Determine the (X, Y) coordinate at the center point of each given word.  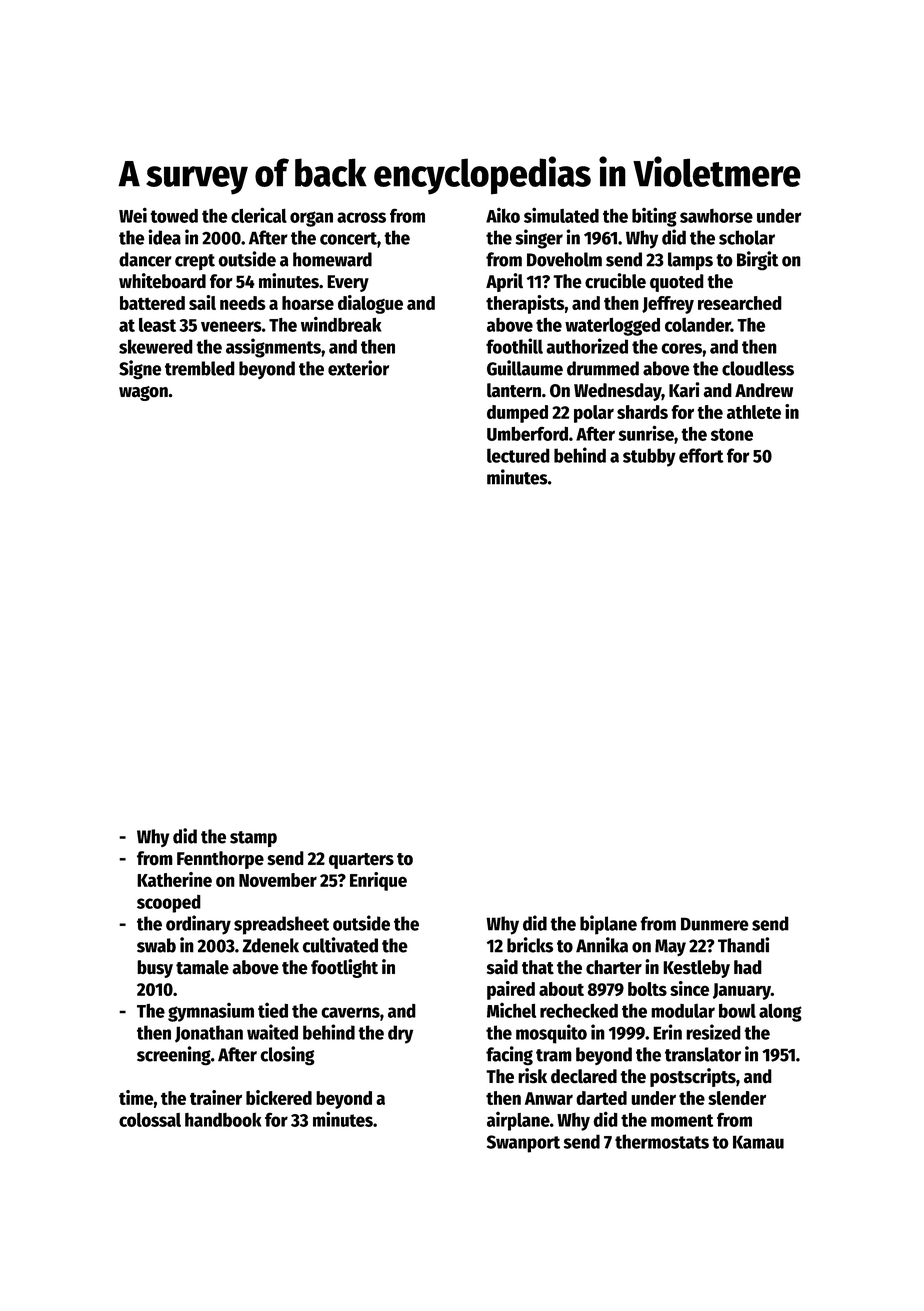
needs (243, 303)
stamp (253, 839)
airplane (518, 1121)
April (504, 282)
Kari (684, 390)
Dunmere (715, 924)
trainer (216, 1097)
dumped (517, 414)
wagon (143, 393)
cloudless (758, 368)
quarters (361, 861)
